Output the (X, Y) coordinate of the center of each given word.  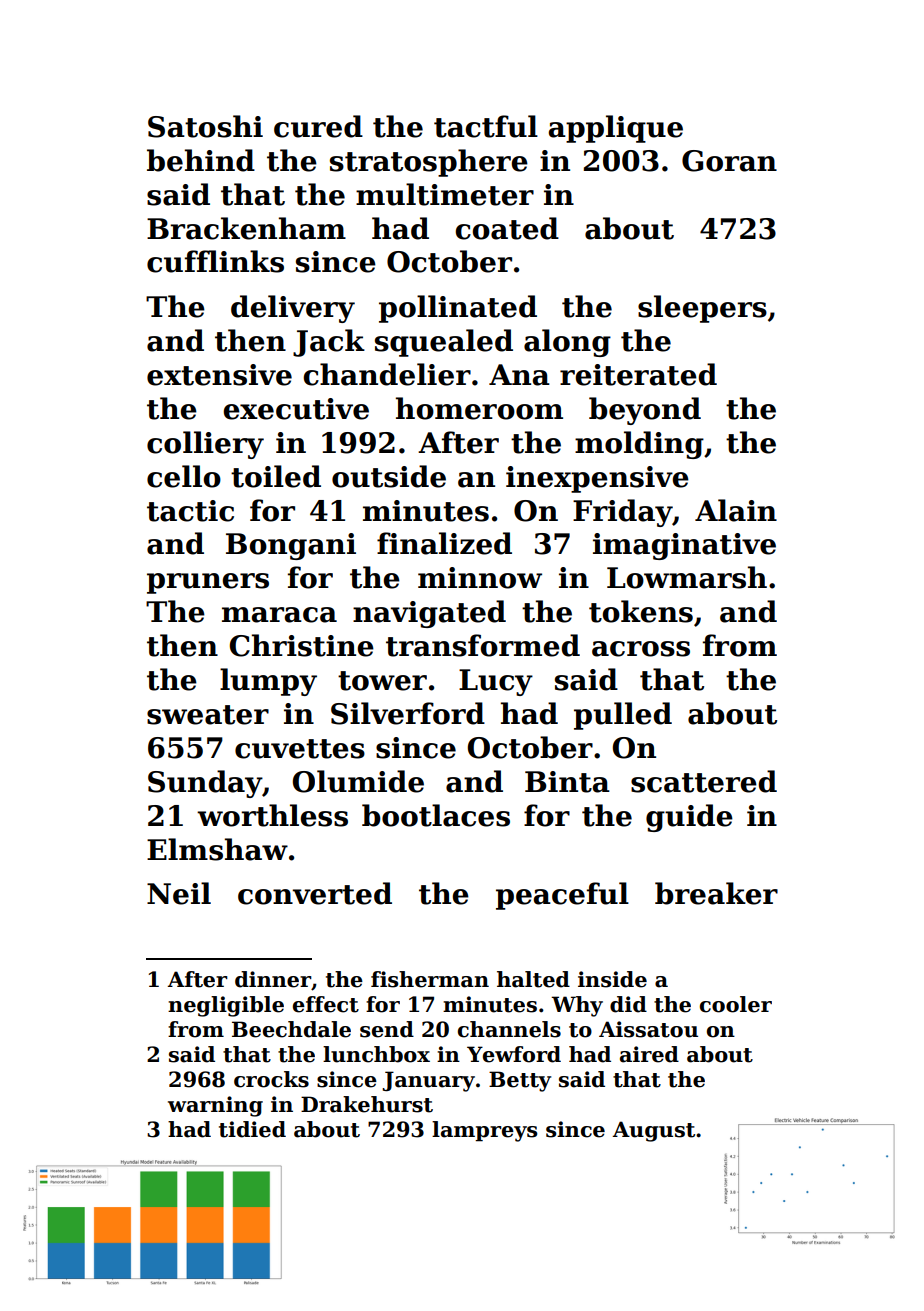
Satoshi (205, 126)
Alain (736, 510)
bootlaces (436, 815)
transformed (483, 645)
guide (689, 818)
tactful (486, 126)
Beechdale (291, 1029)
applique (615, 129)
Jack (329, 343)
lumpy (268, 682)
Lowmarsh (687, 577)
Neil (179, 893)
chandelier (387, 374)
